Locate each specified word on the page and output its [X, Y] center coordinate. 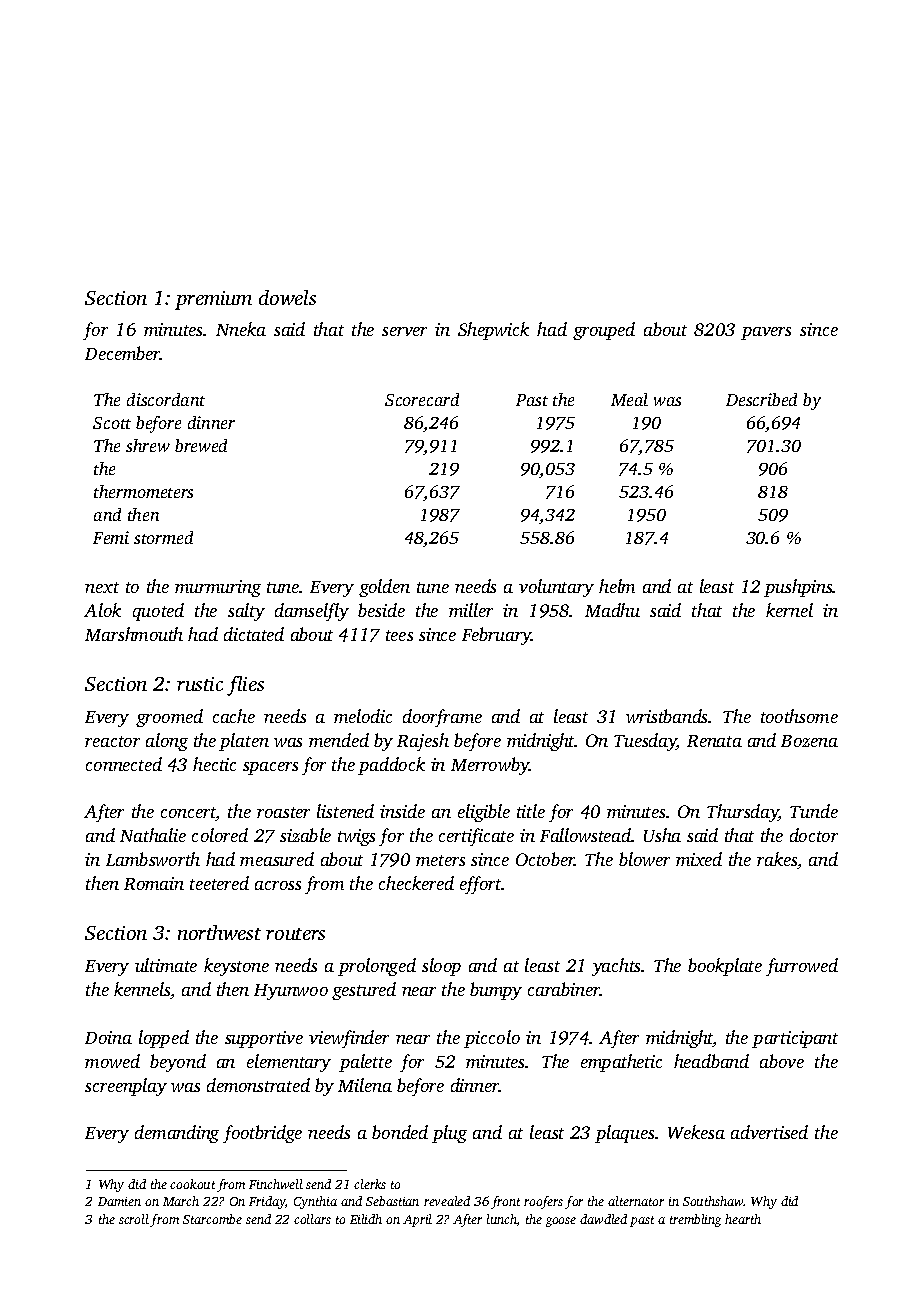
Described [761, 399]
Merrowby [490, 766]
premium [213, 300]
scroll [134, 1219]
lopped [164, 1039]
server [404, 331]
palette [365, 1063]
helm [617, 586]
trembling [695, 1220]
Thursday [743, 813]
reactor [112, 741]
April [417, 1220]
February [496, 636]
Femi [111, 537]
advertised [769, 1132]
